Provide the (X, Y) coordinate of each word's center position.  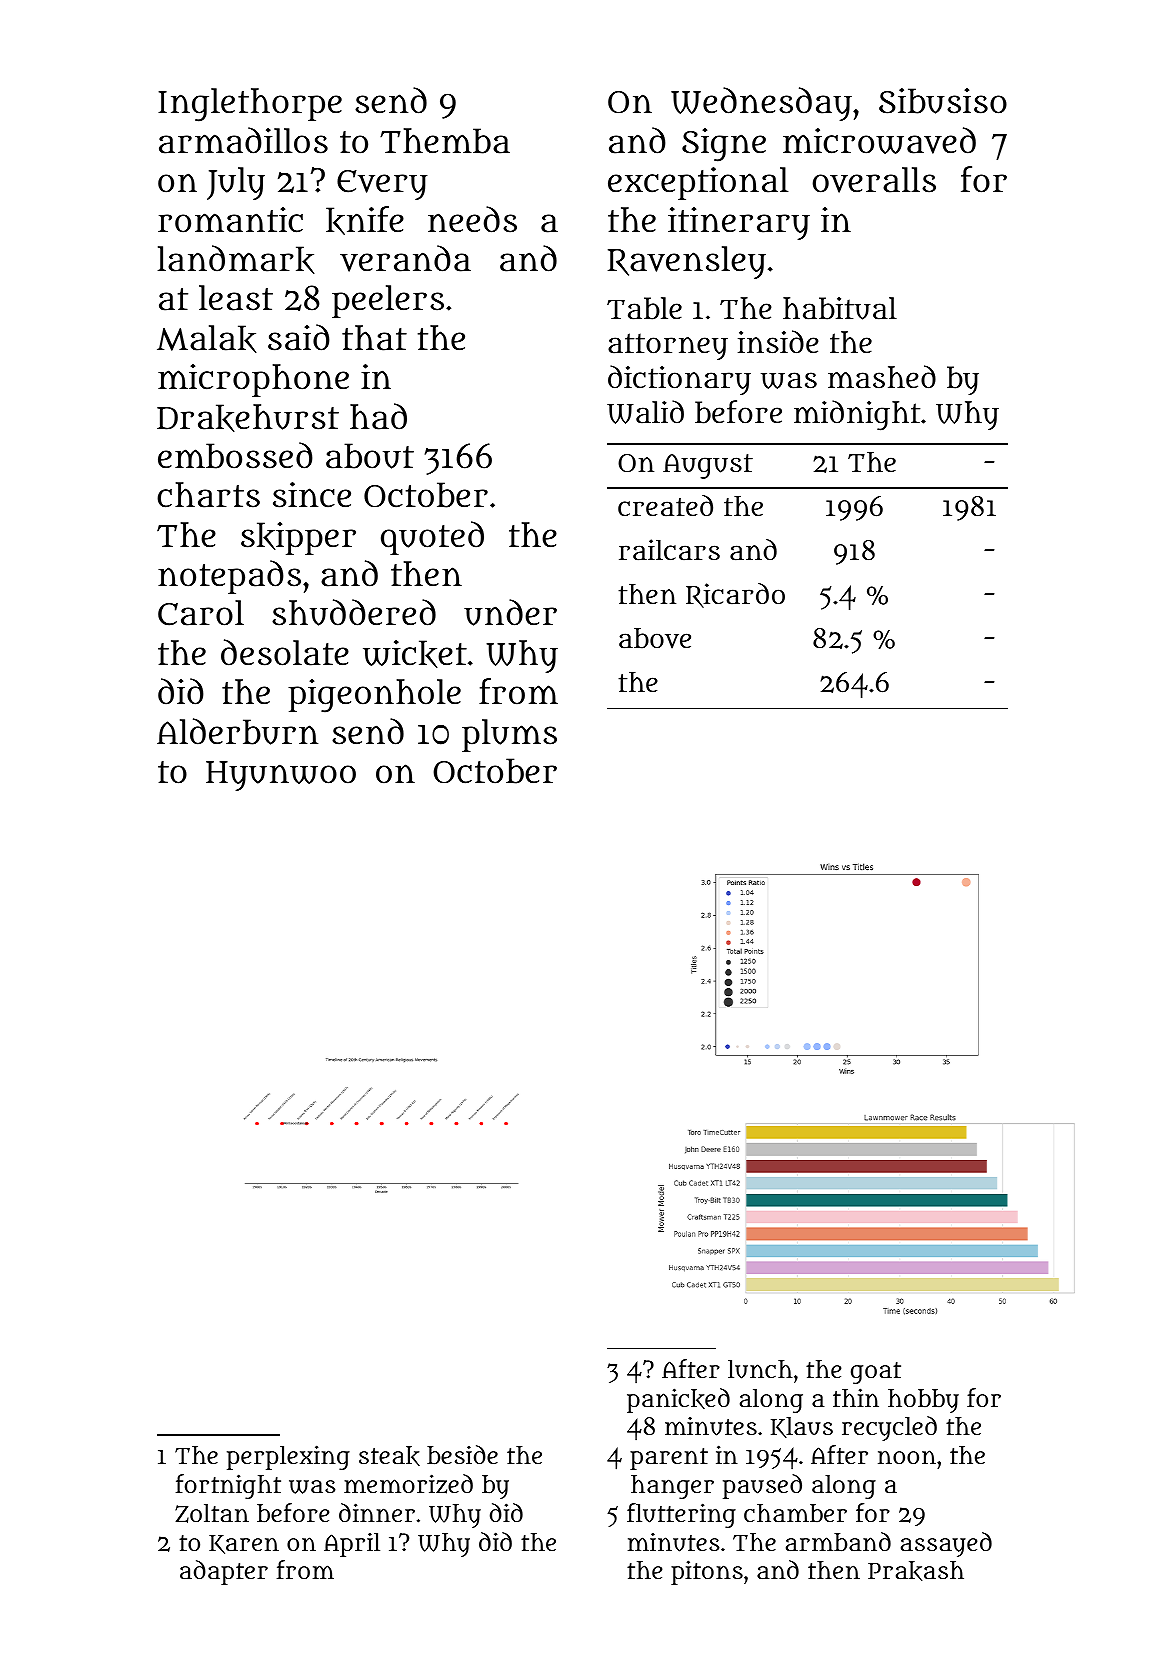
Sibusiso (943, 101)
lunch (760, 1369)
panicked (678, 1400)
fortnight (228, 1486)
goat (876, 1373)
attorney (668, 346)
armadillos (243, 140)
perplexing (288, 1457)
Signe (724, 145)
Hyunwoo (281, 776)
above (655, 638)
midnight (857, 415)
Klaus (802, 1427)
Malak (207, 339)
